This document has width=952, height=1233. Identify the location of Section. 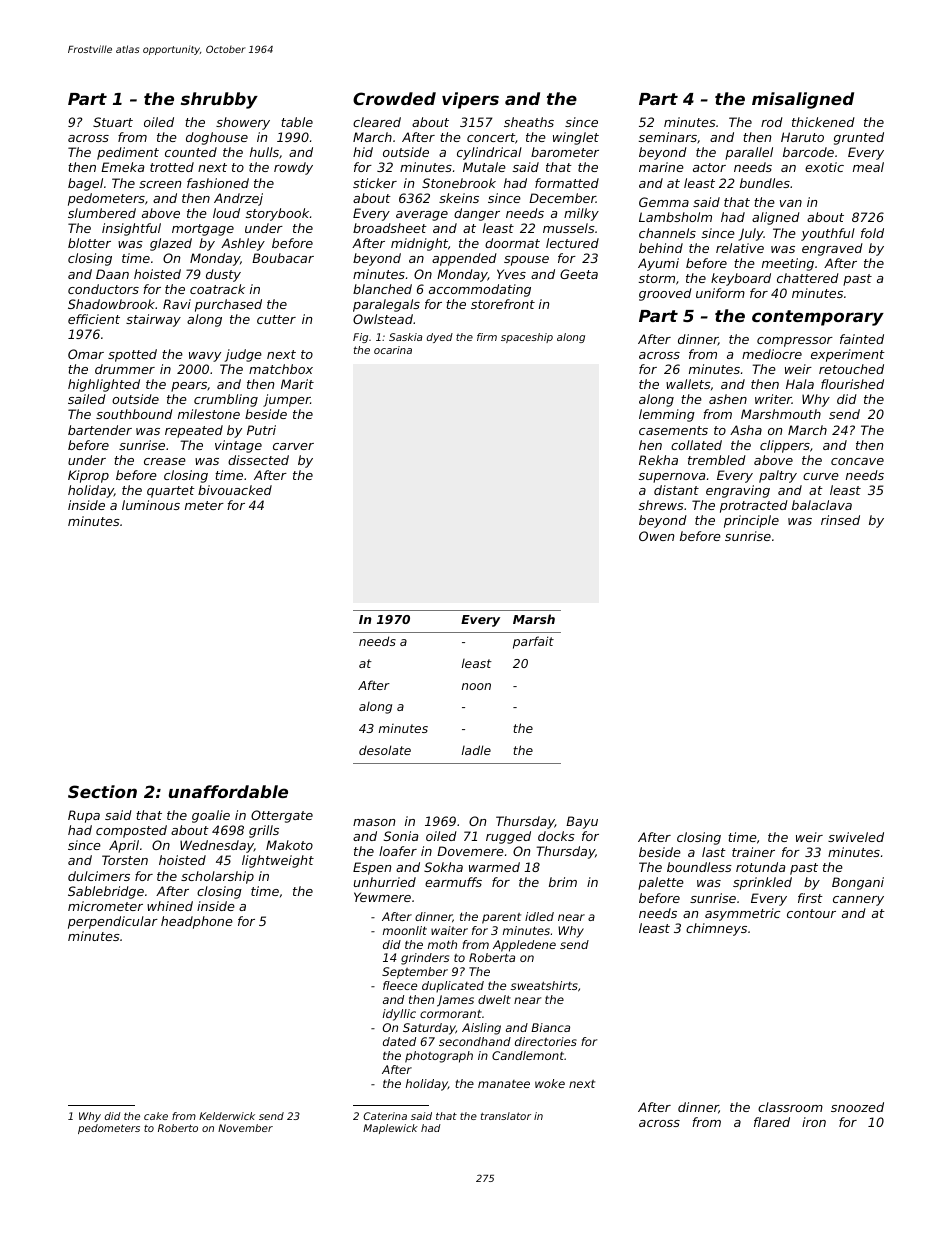
(102, 791).
